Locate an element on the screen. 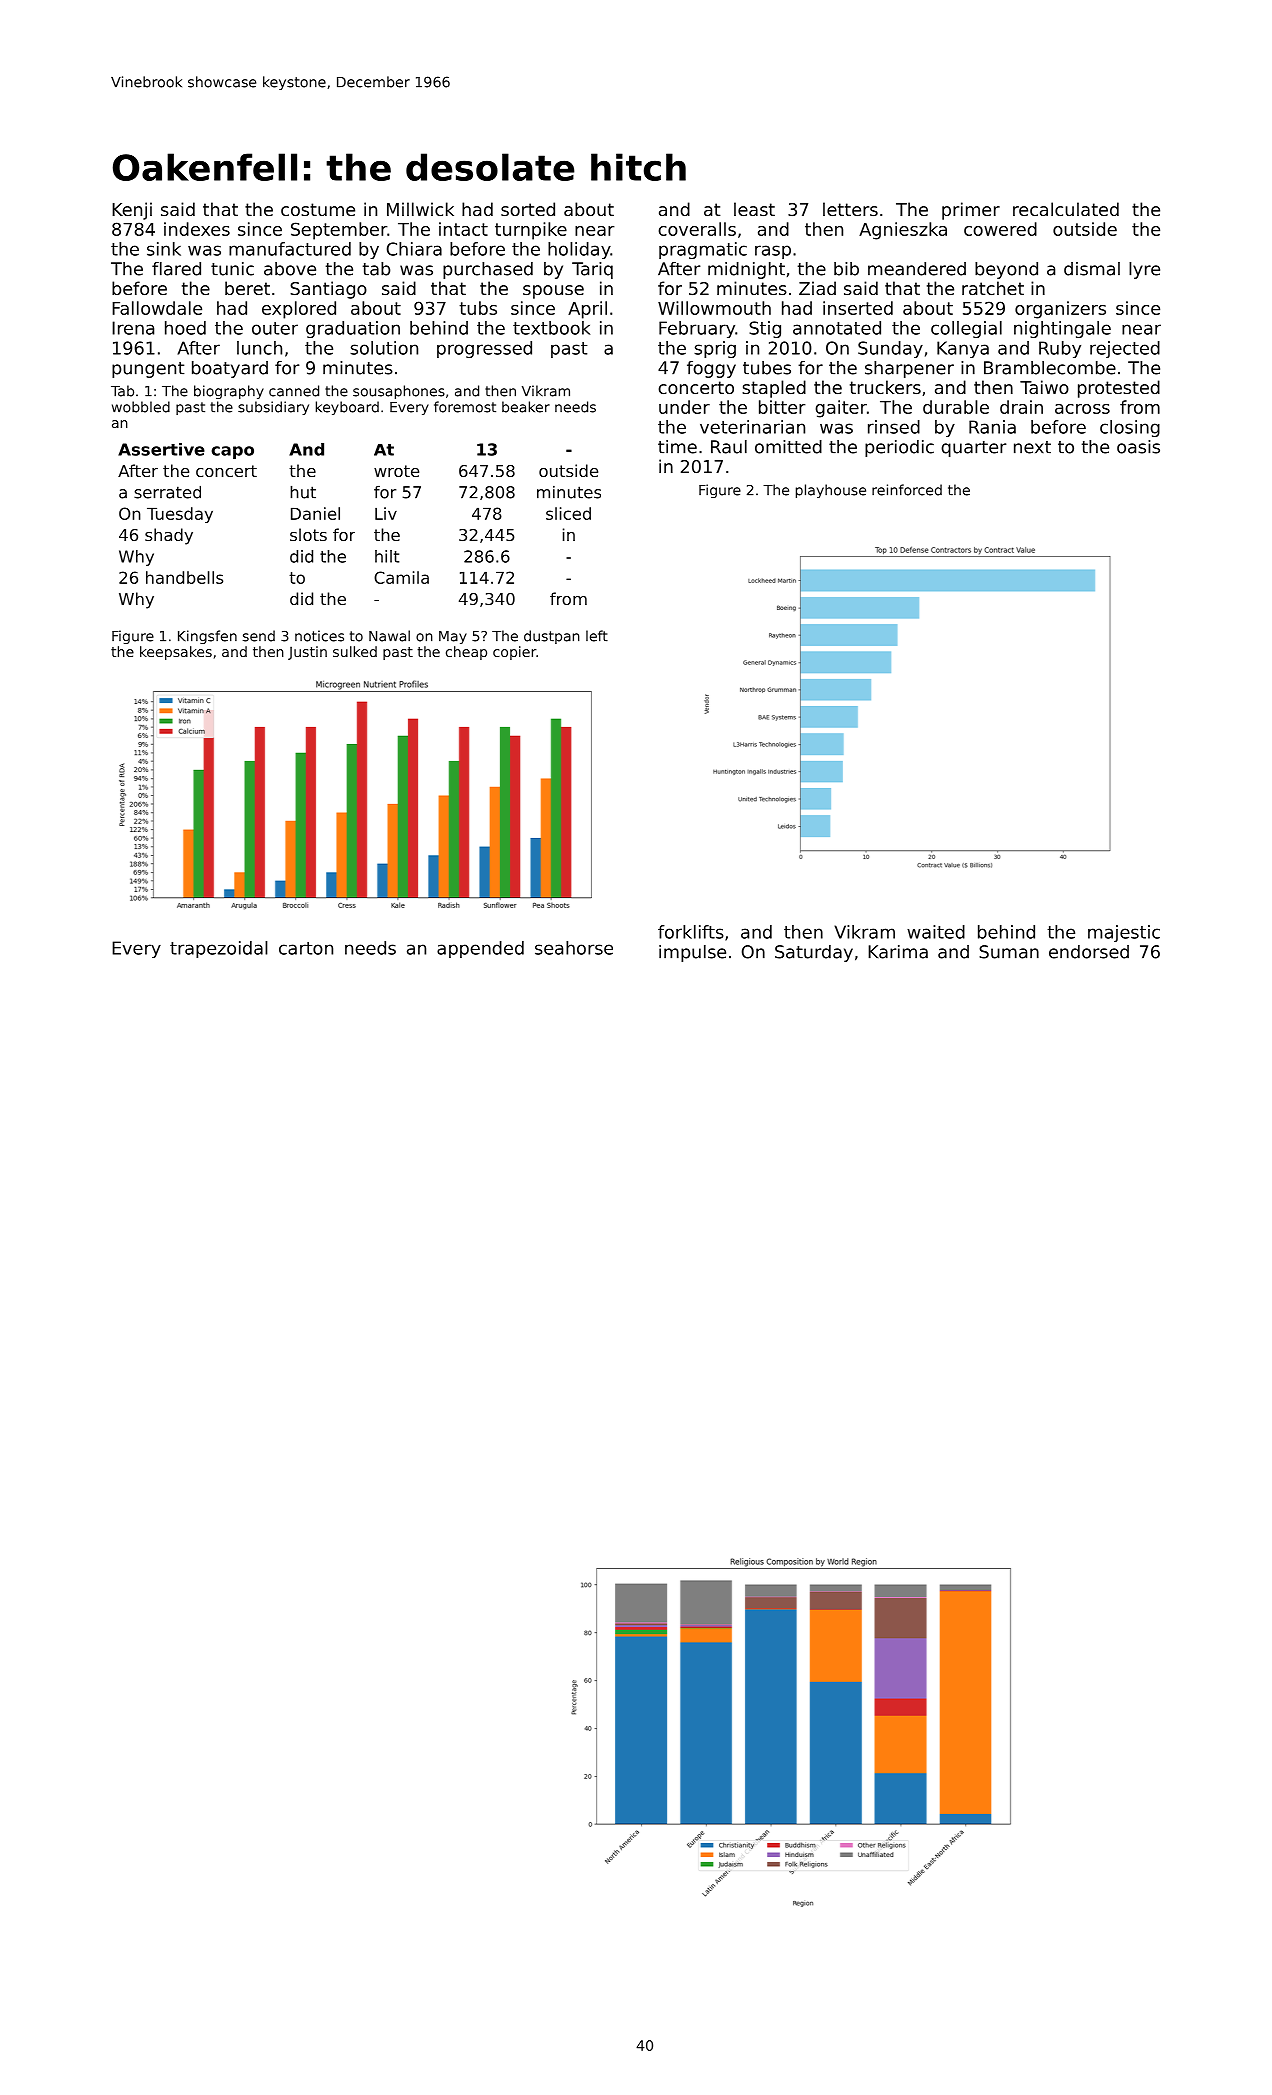 The image size is (1272, 2095). sliced is located at coordinates (568, 513).
